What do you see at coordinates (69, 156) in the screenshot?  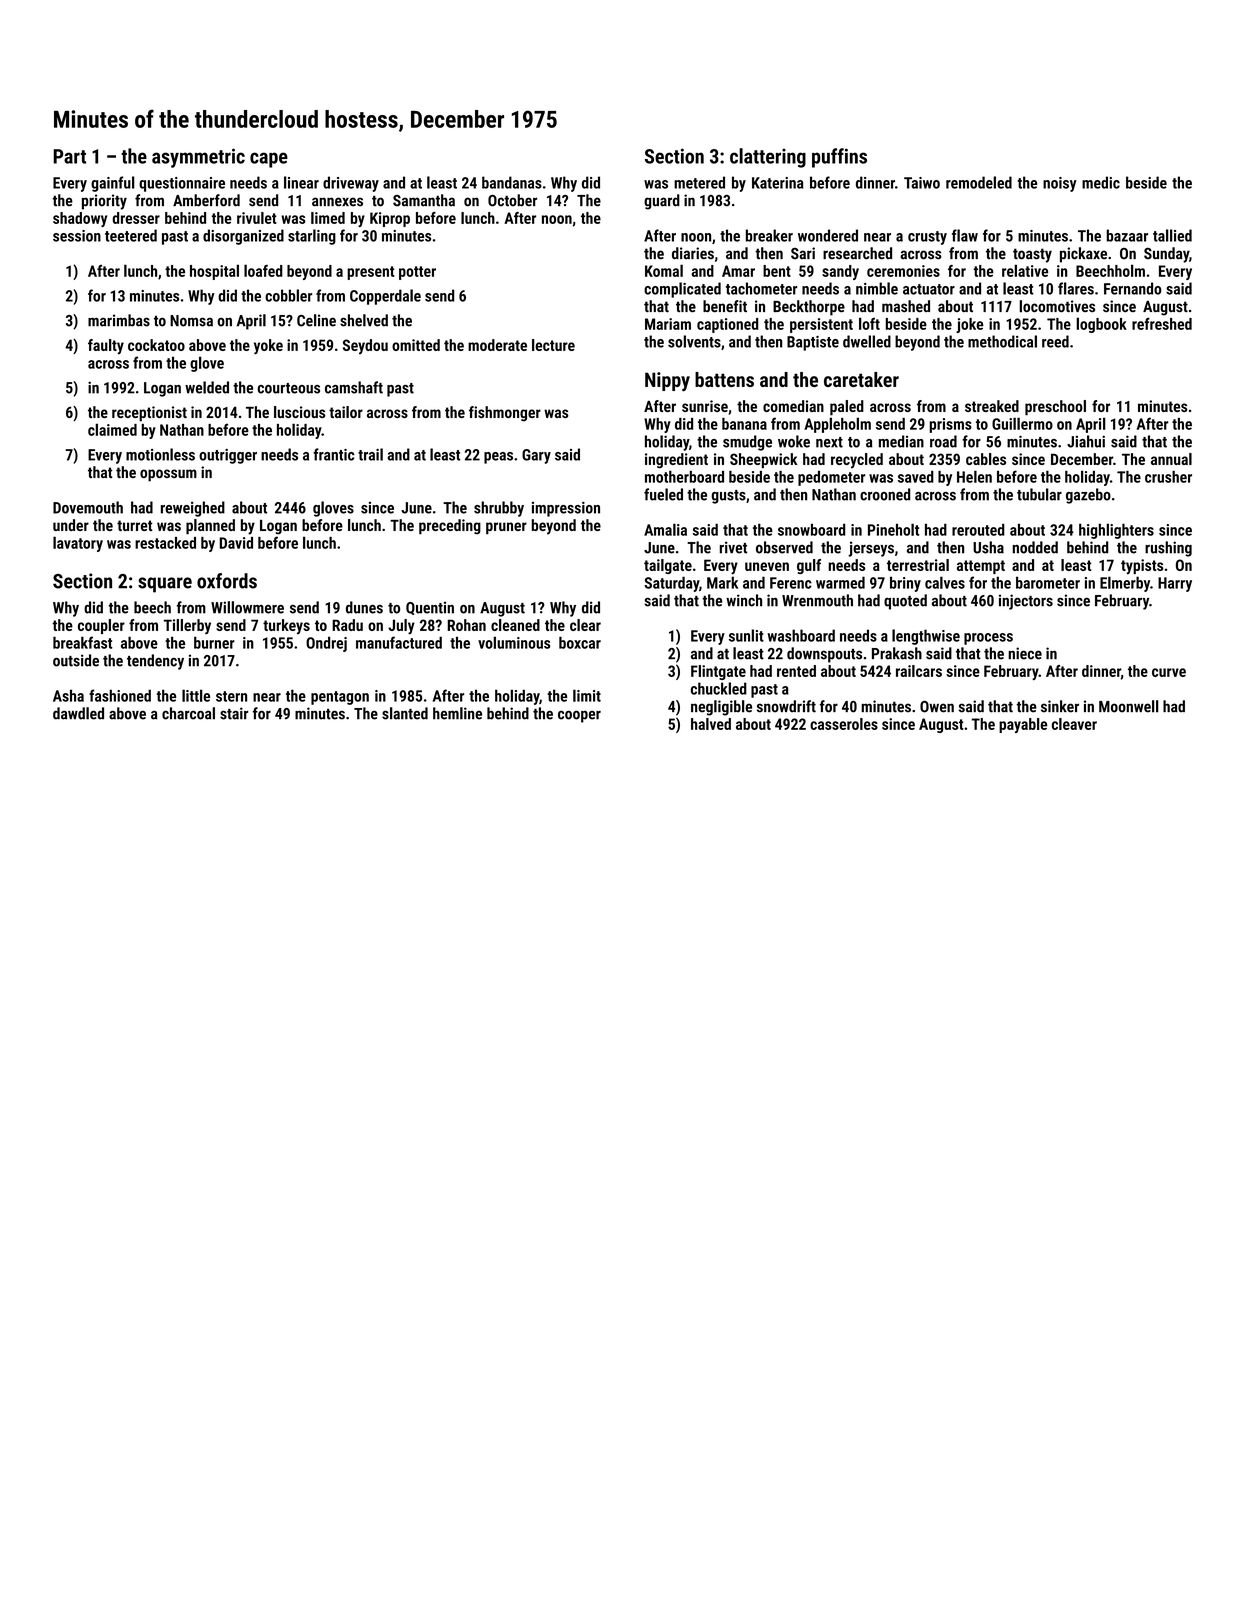 I see `Part` at bounding box center [69, 156].
